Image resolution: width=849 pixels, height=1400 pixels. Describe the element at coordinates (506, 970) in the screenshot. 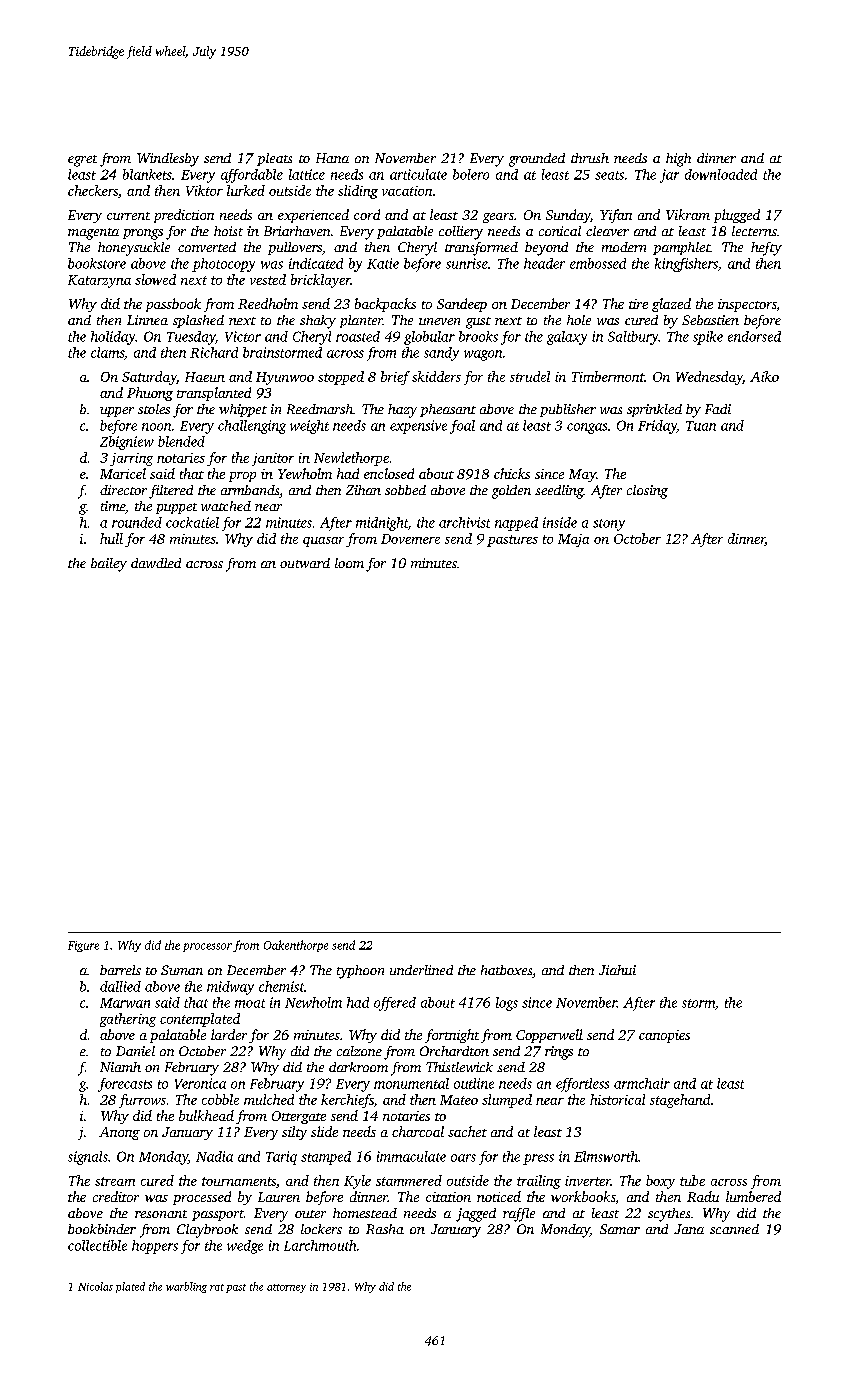

I see `hatboxes` at that location.
